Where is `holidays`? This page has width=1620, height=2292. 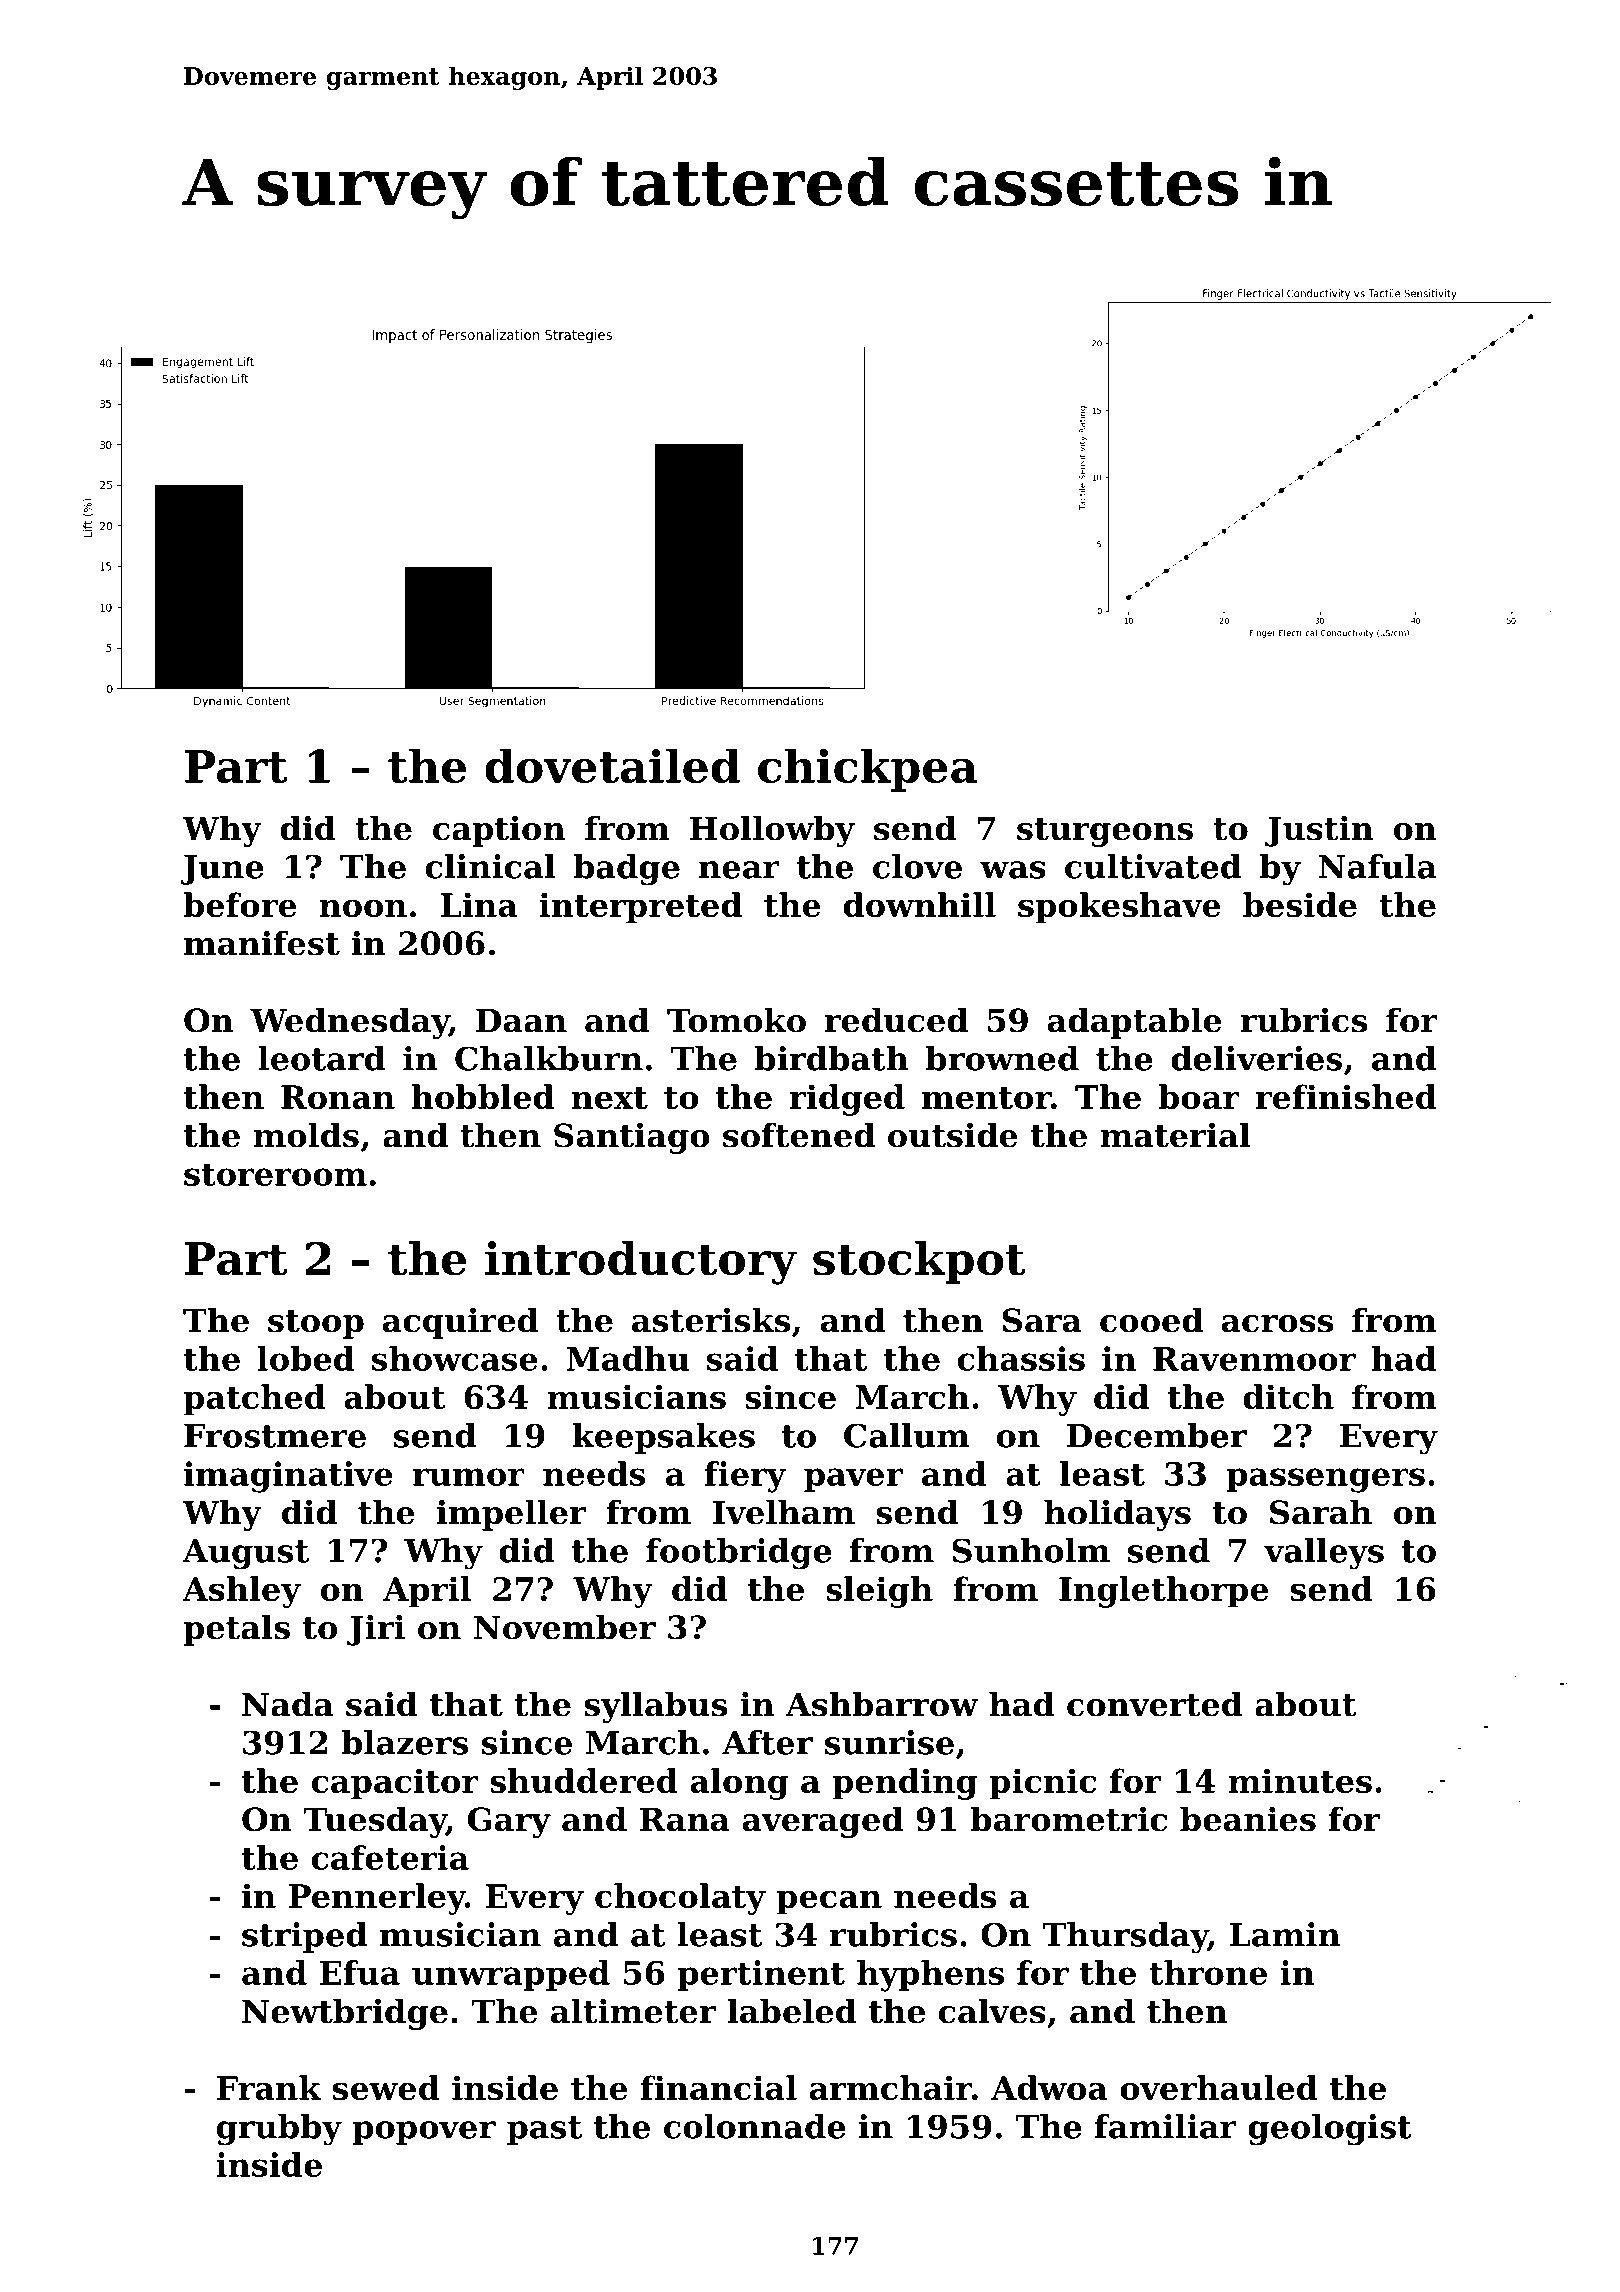
holidays is located at coordinates (1117, 1515).
